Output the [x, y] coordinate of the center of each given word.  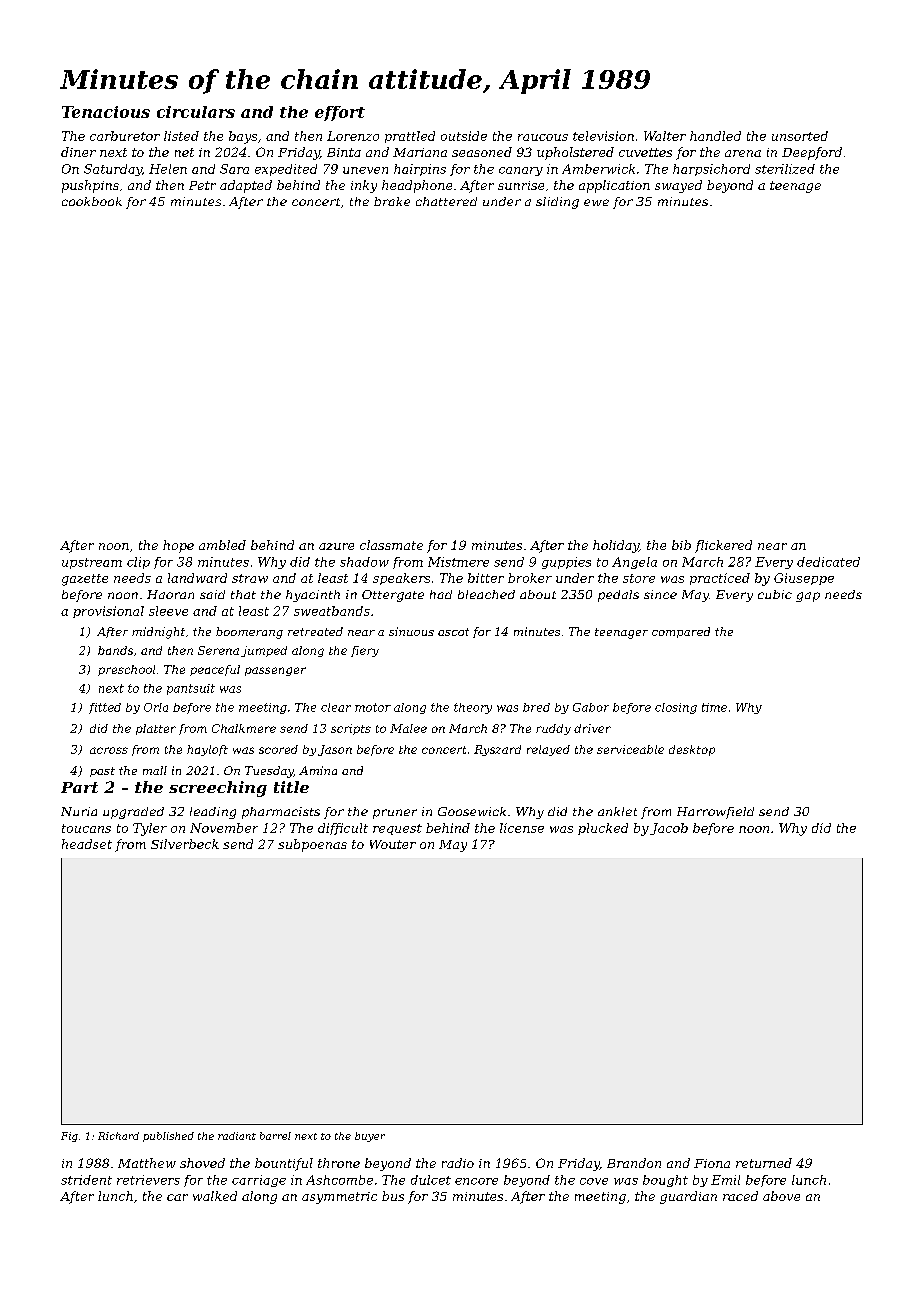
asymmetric [339, 1198]
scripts [351, 729]
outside [464, 136]
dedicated [828, 562]
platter [156, 729]
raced [740, 1196]
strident [86, 1180]
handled [715, 136]
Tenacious [106, 112]
